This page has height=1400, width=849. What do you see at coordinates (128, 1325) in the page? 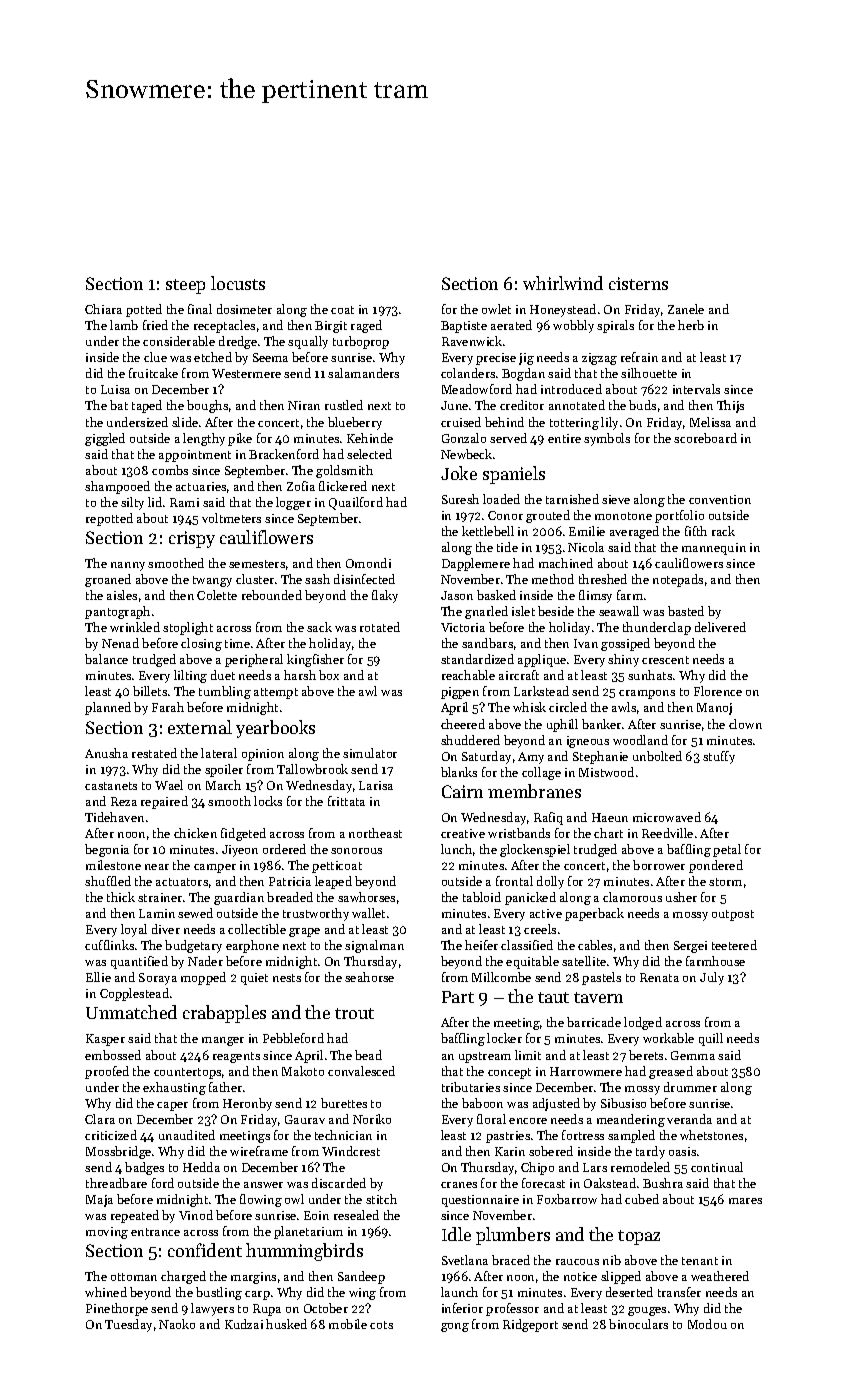
I see `Tuesday` at bounding box center [128, 1325].
